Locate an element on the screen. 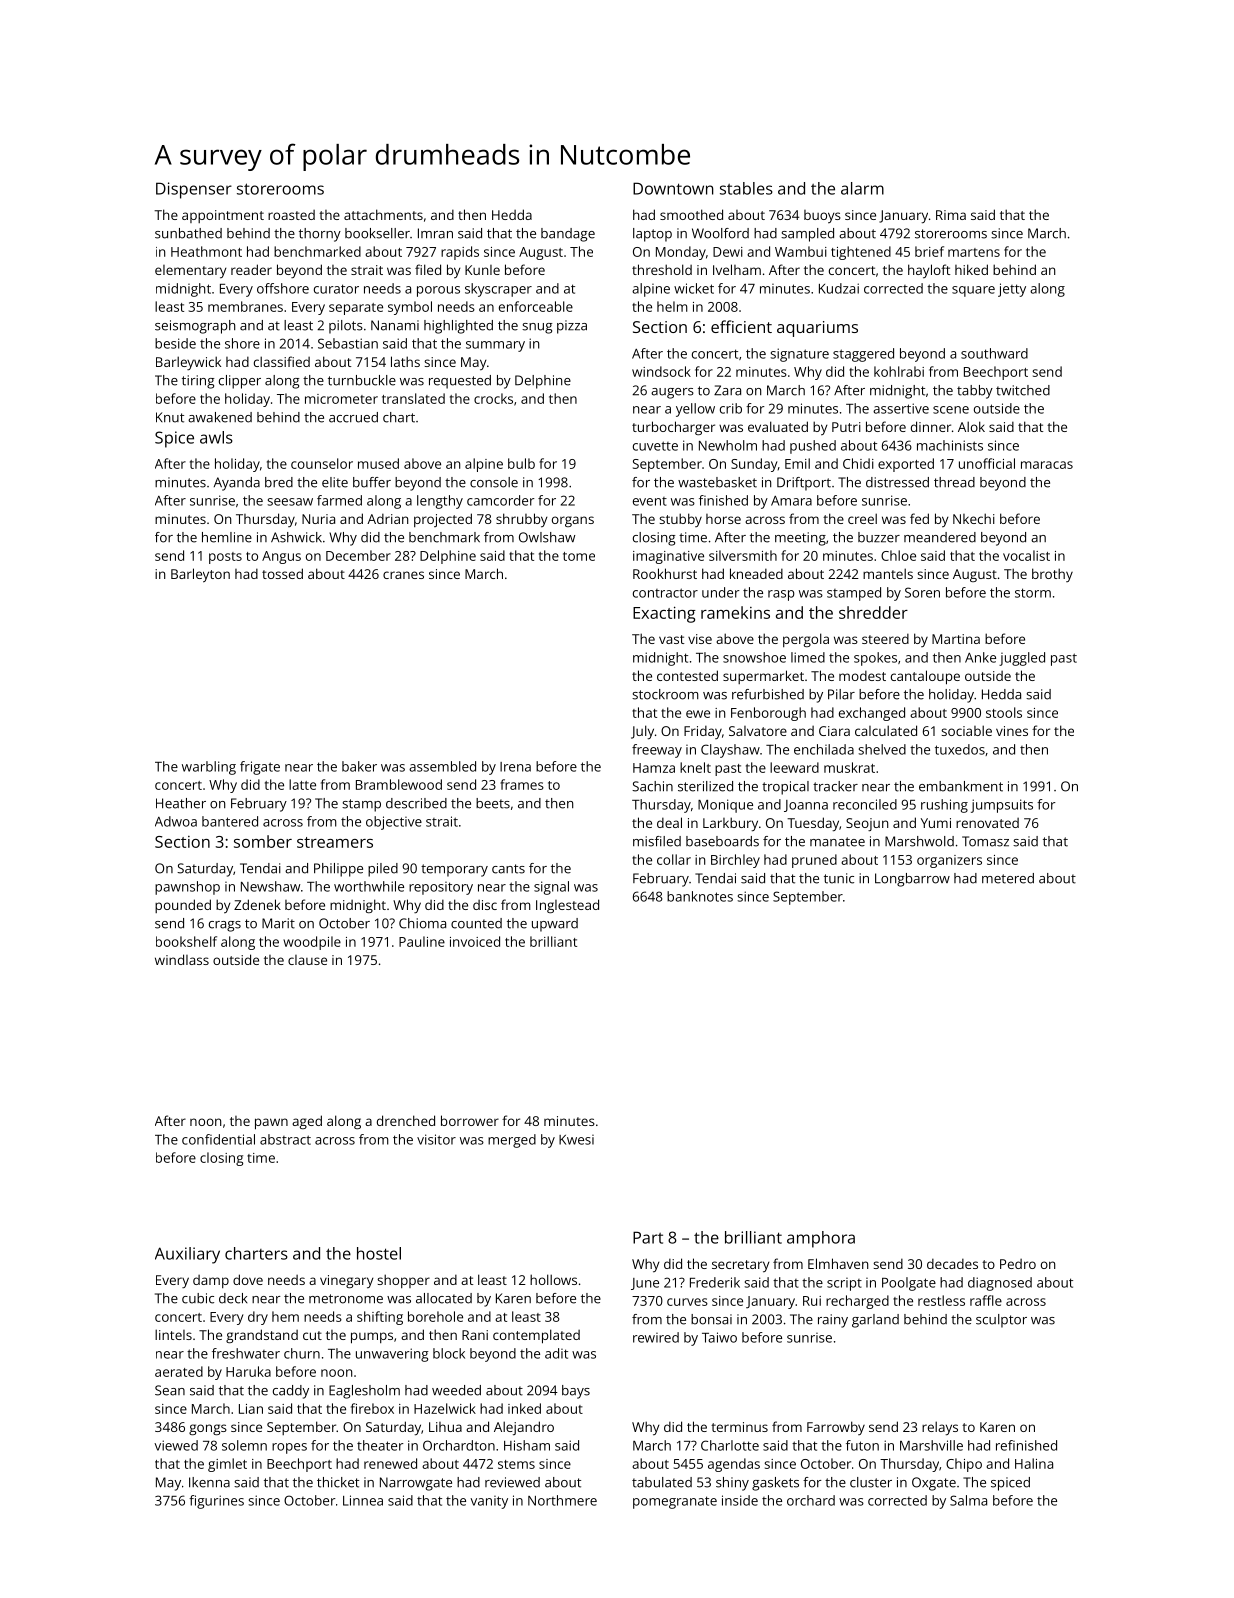  vanity is located at coordinates (489, 1502).
